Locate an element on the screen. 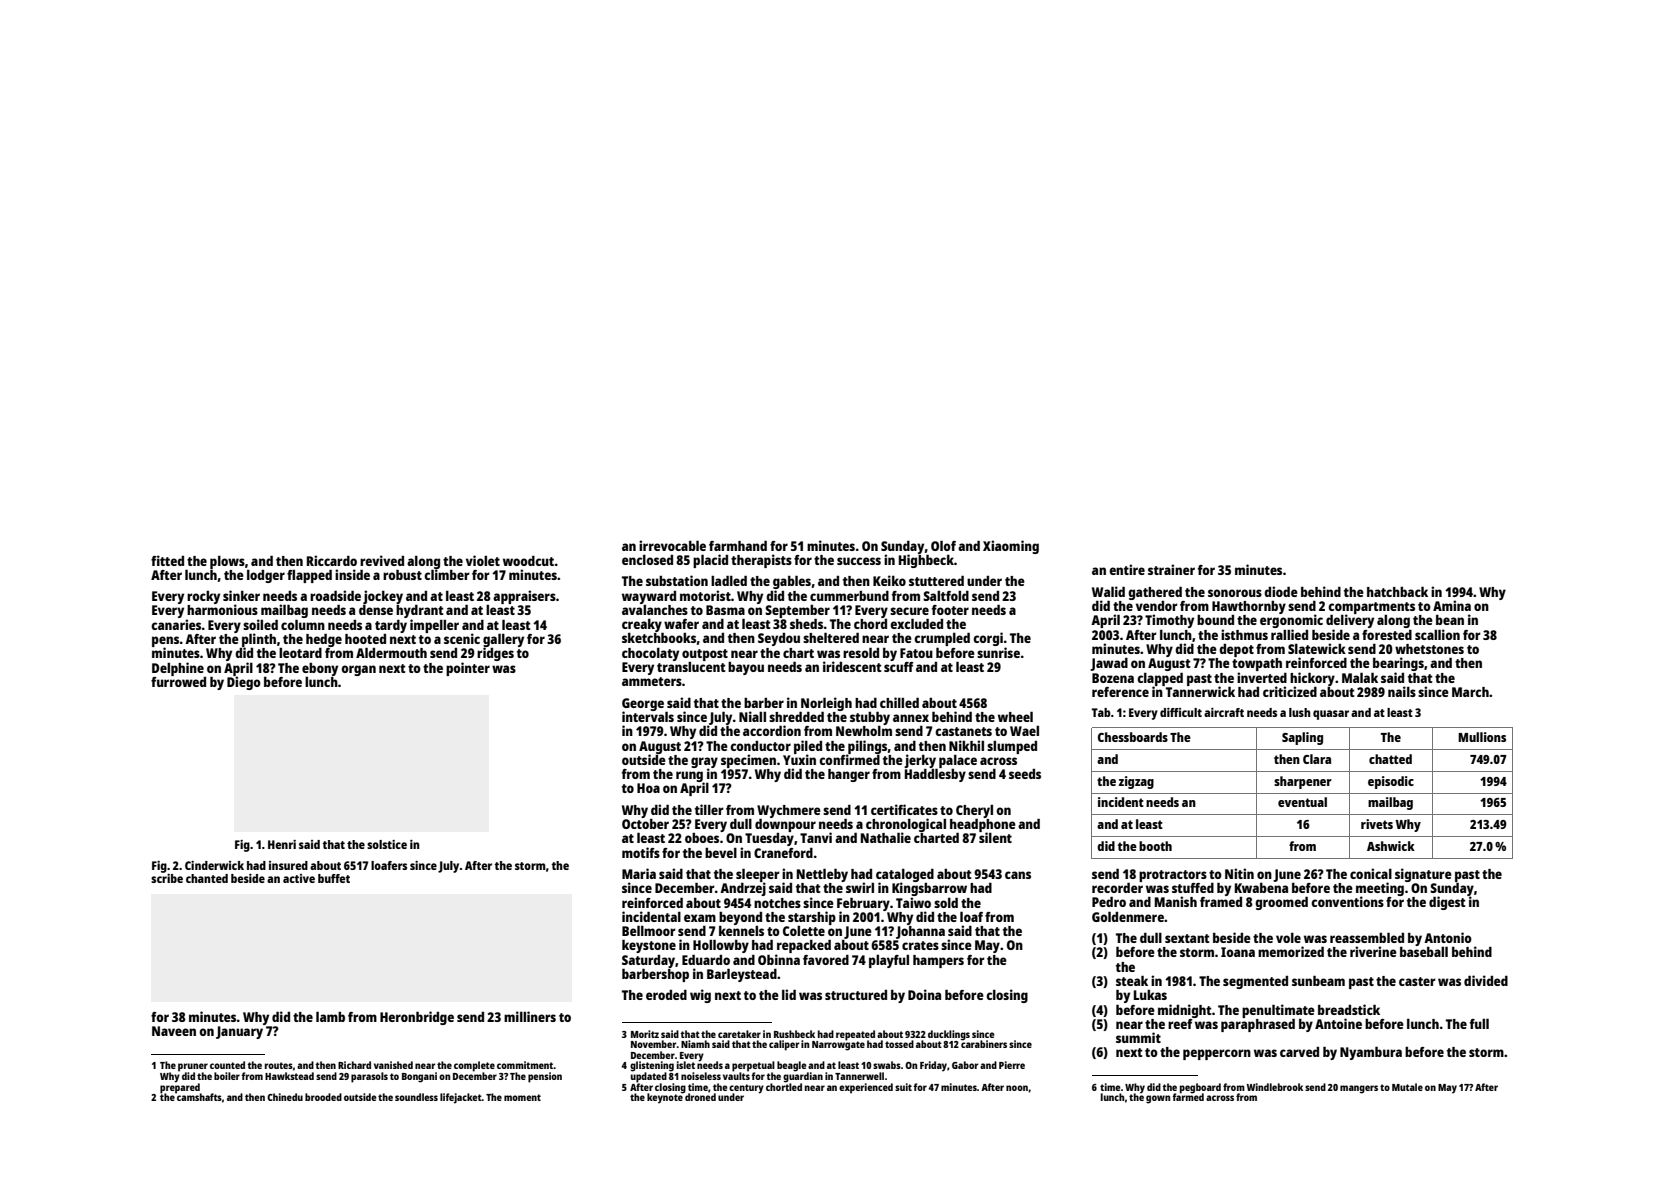 The width and height of the screenshot is (1664, 1177). Amina is located at coordinates (1452, 605).
